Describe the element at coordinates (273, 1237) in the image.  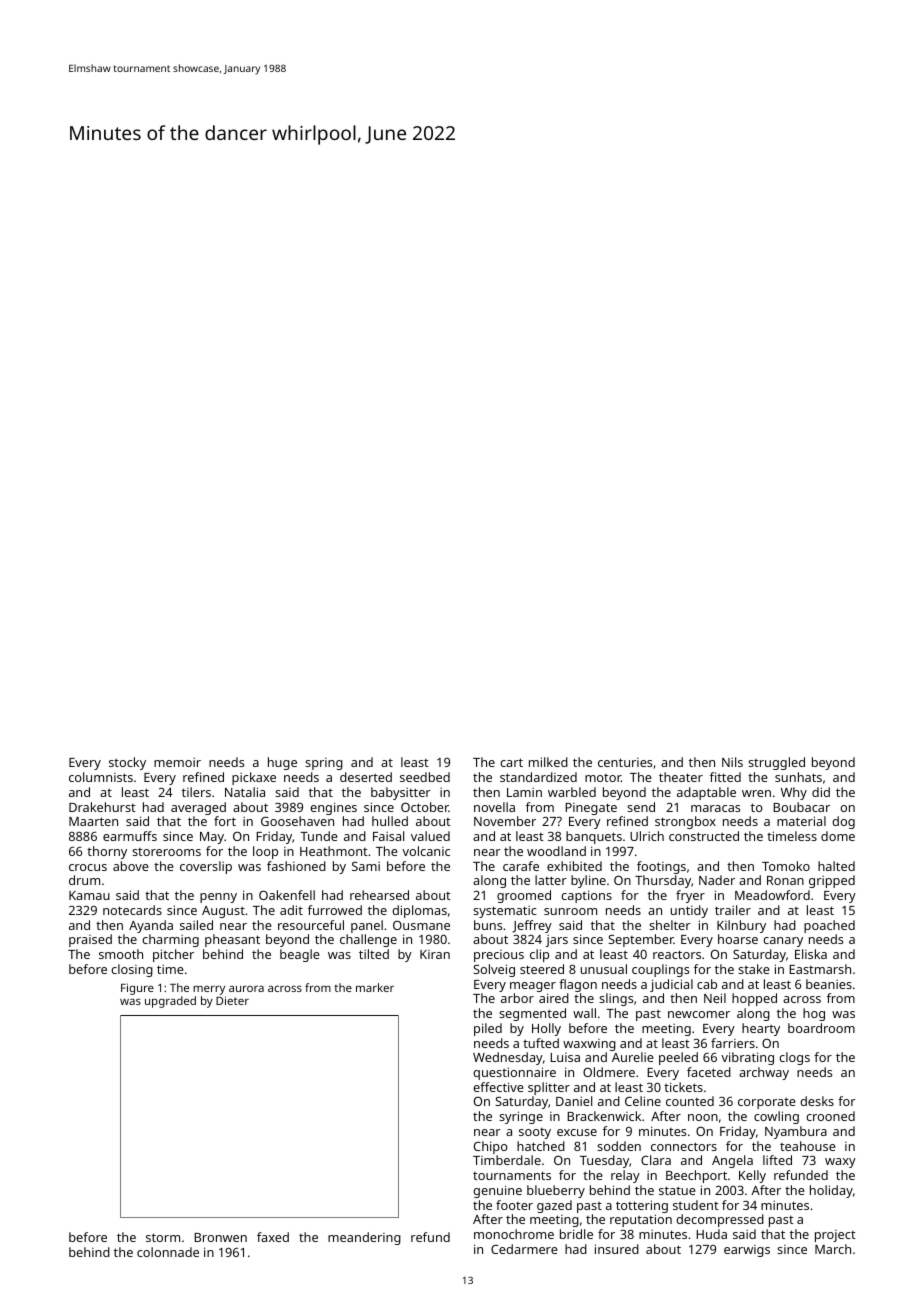
I see `faxed` at that location.
